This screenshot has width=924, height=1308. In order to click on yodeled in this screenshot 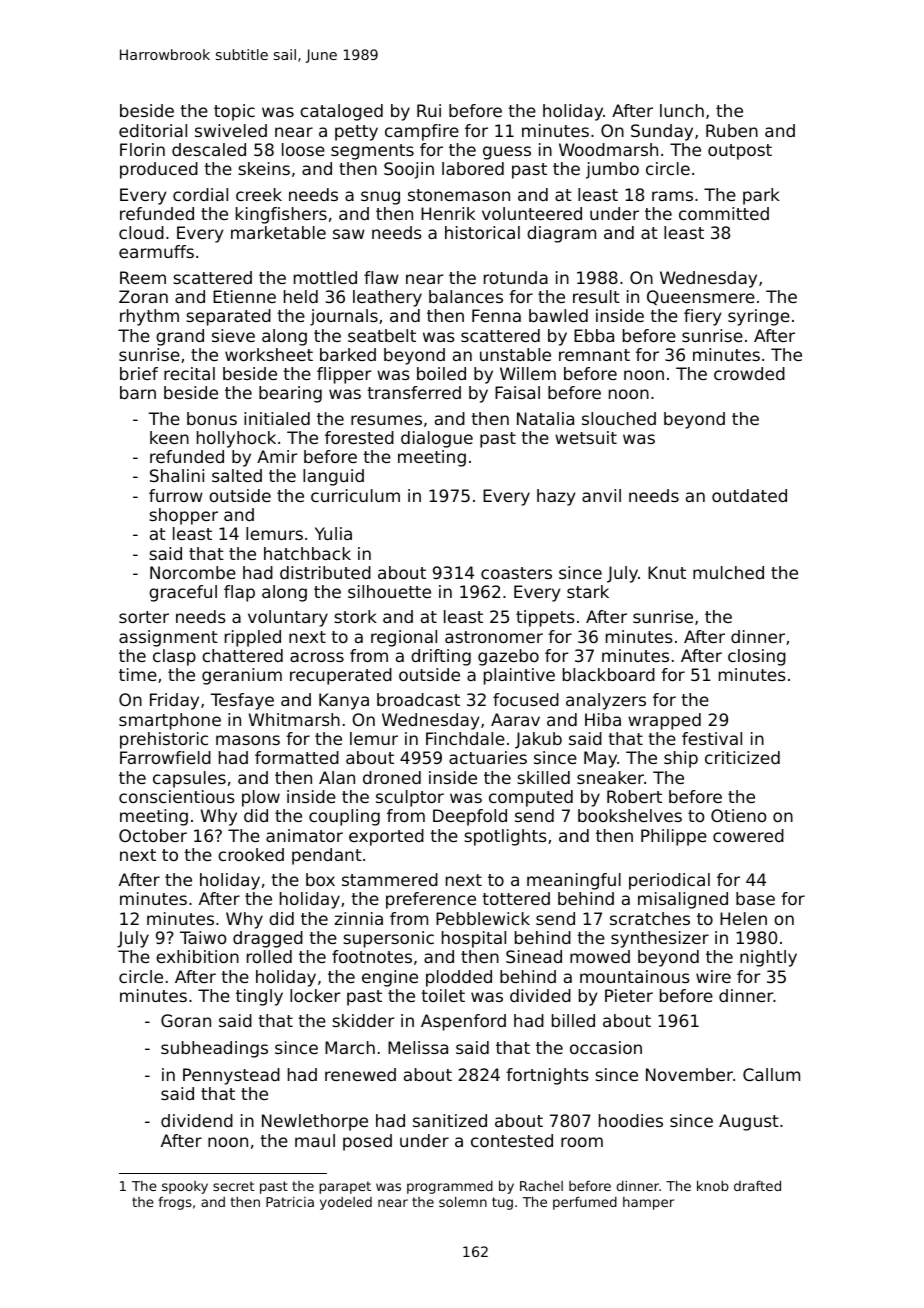, I will do `click(346, 1203)`.
